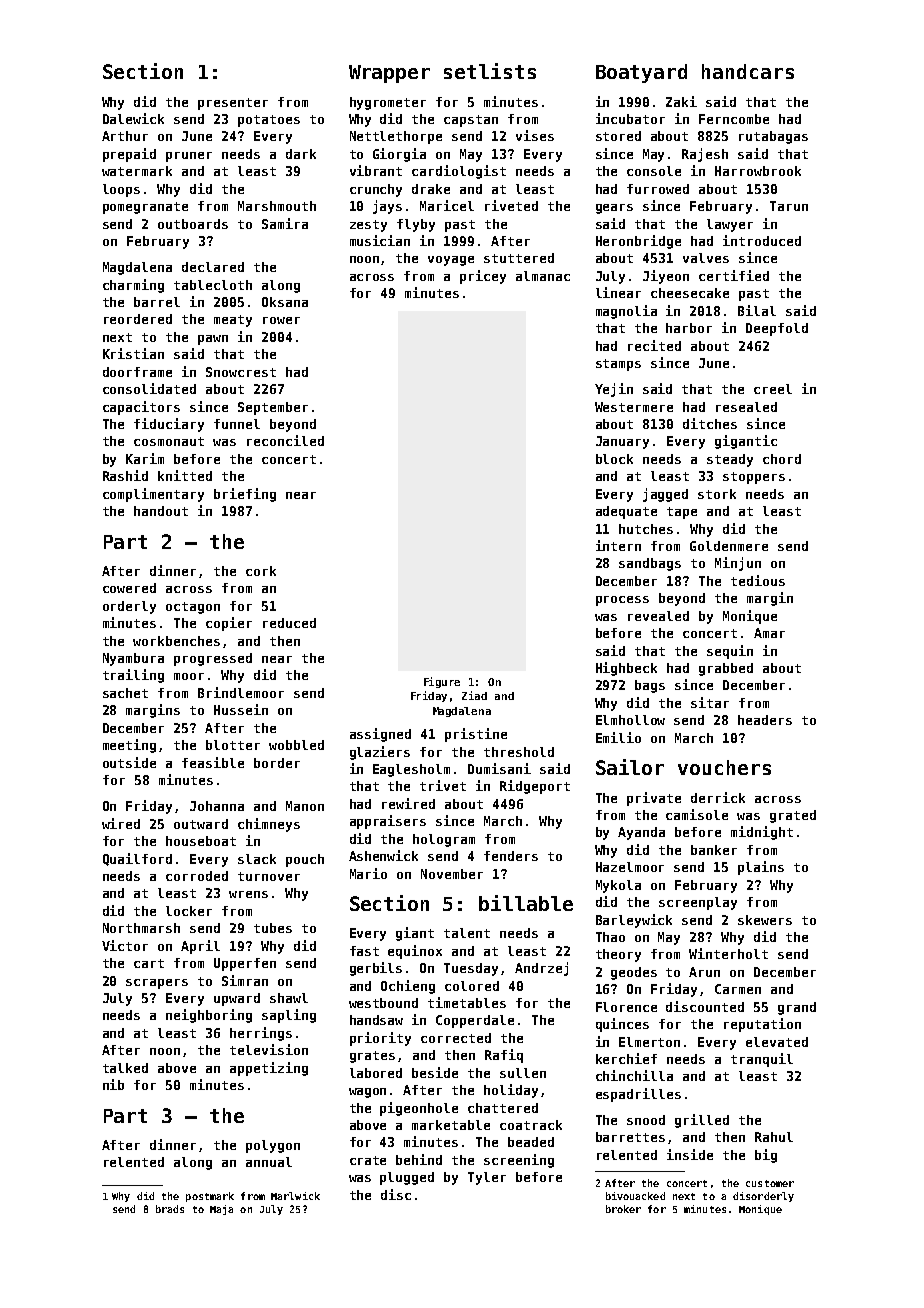 The height and width of the screenshot is (1308, 924). I want to click on Amar, so click(769, 633).
